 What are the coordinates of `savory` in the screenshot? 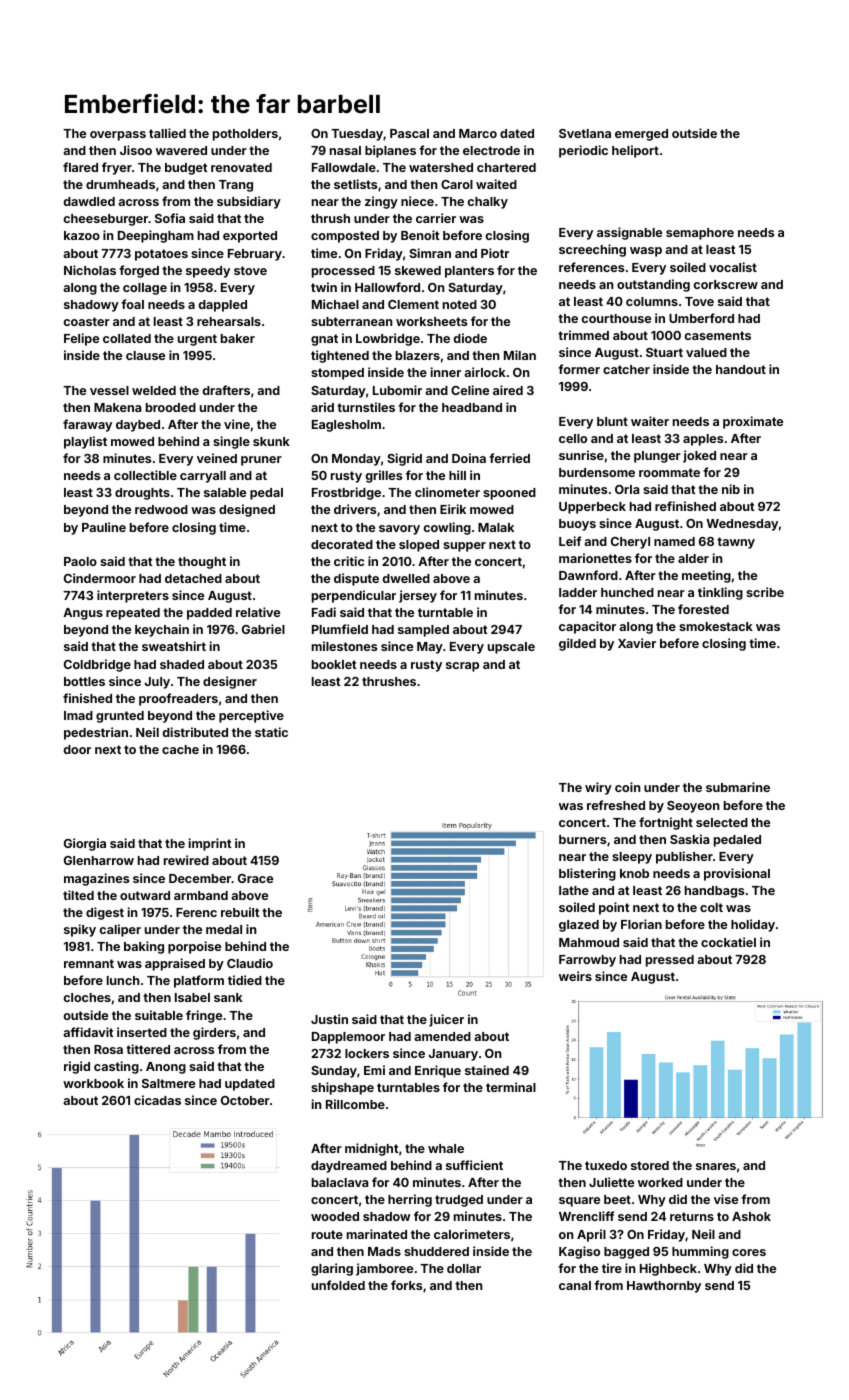 It's located at (399, 530).
